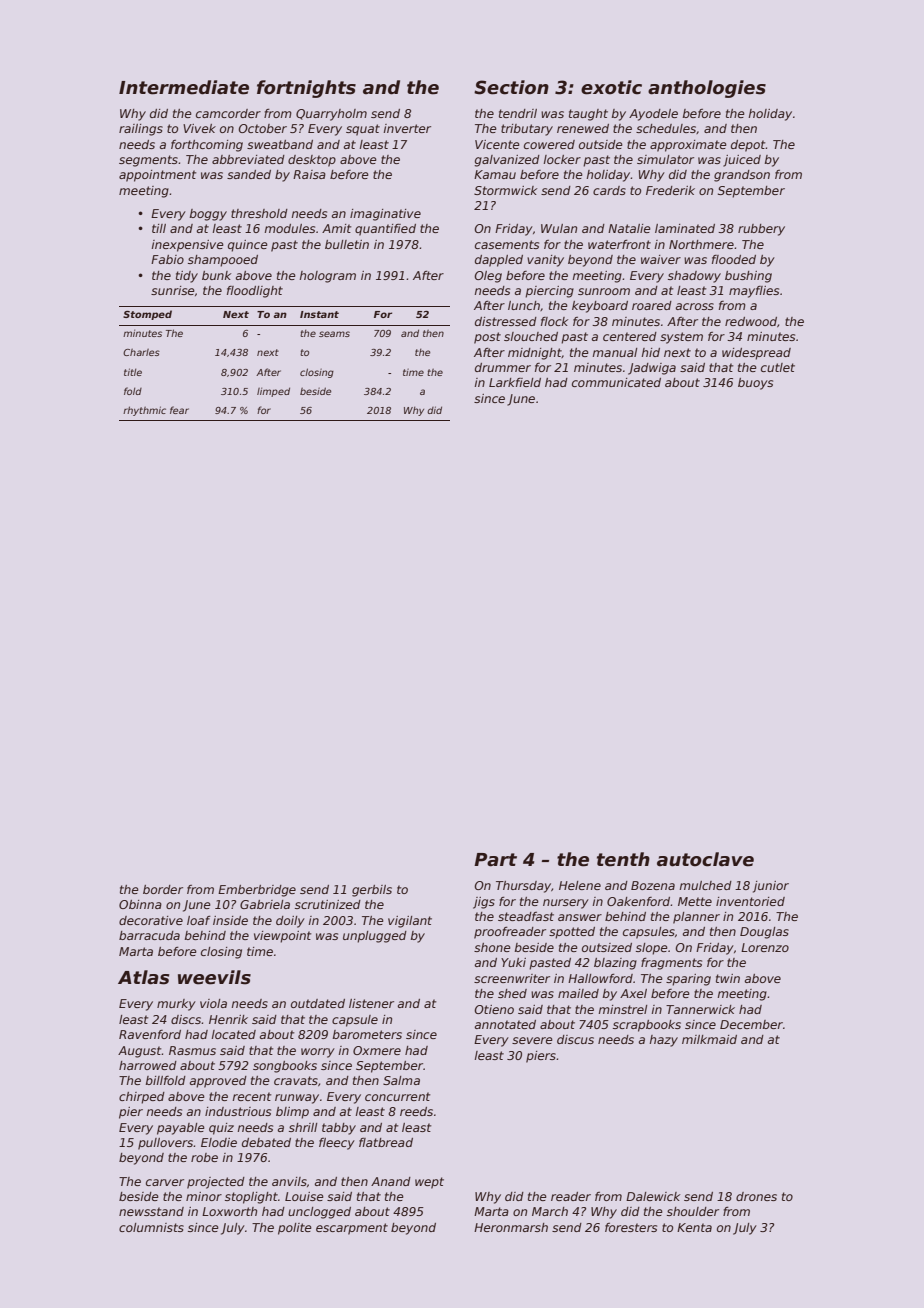 The image size is (924, 1308). I want to click on escarpment, so click(352, 1229).
